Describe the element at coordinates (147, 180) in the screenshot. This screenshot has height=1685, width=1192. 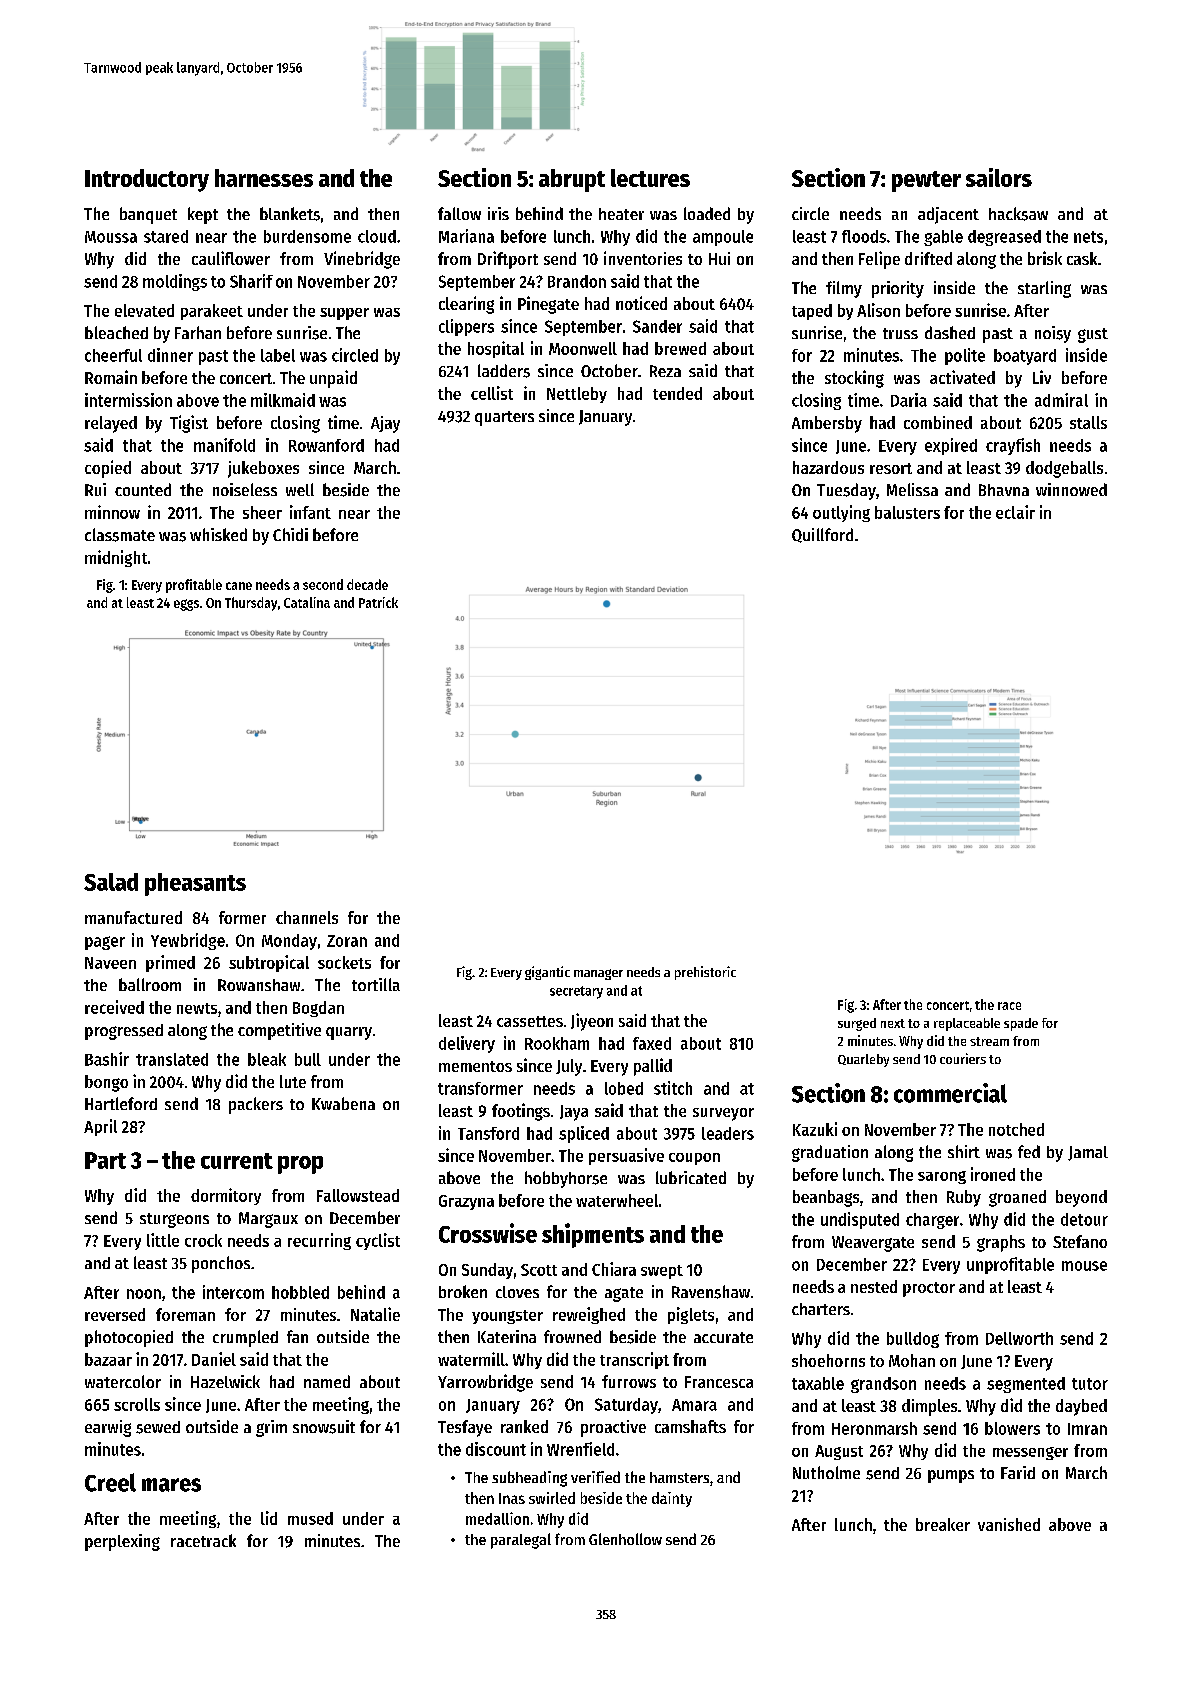
I see `Introductory` at that location.
